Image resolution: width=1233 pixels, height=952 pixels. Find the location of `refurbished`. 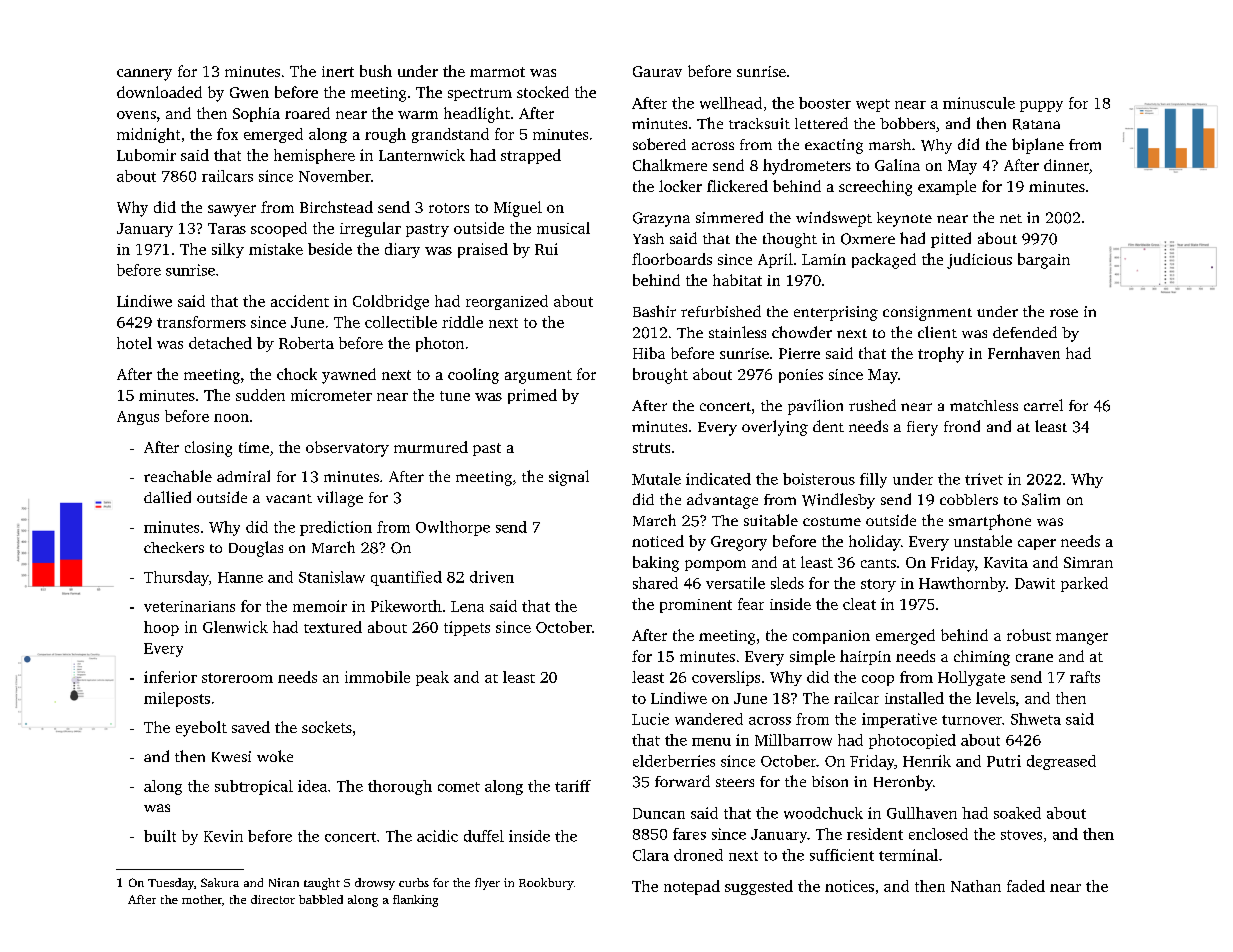

refurbished is located at coordinates (721, 311).
